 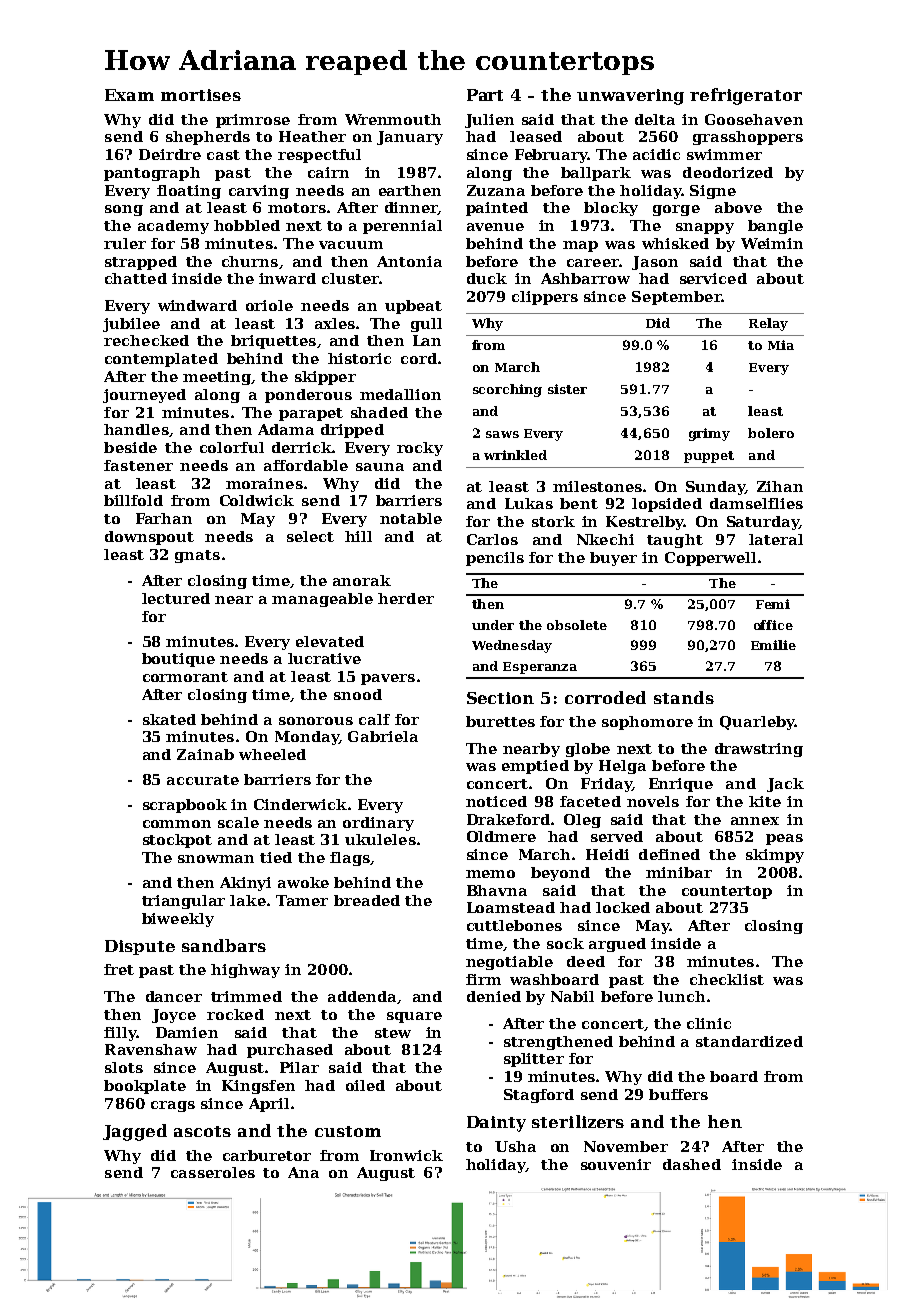 What do you see at coordinates (169, 719) in the document?
I see `skated` at bounding box center [169, 719].
